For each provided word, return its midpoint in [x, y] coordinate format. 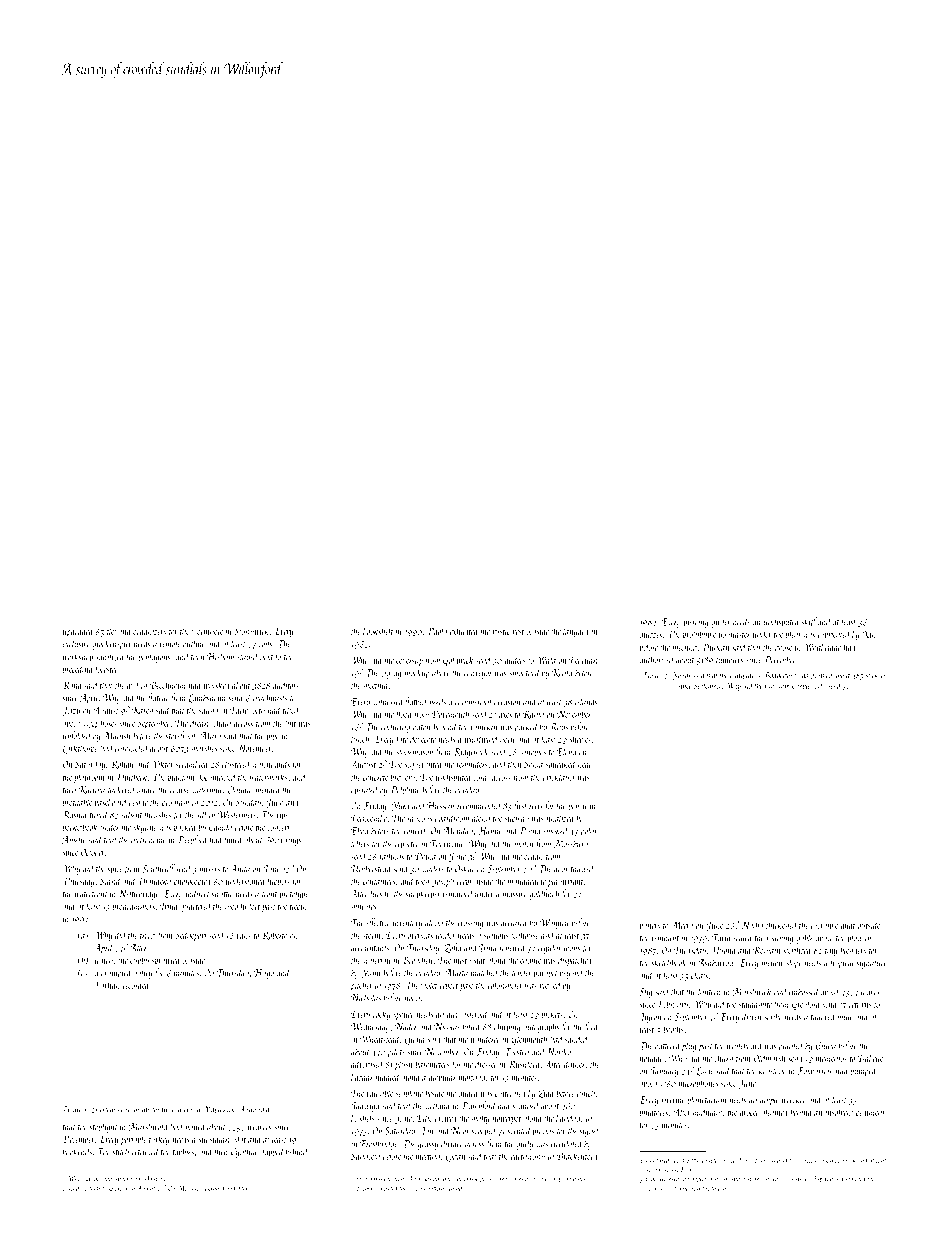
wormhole [207, 631]
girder [721, 622]
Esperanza [826, 1179]
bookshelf [378, 632]
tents [95, 1189]
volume [538, 1178]
